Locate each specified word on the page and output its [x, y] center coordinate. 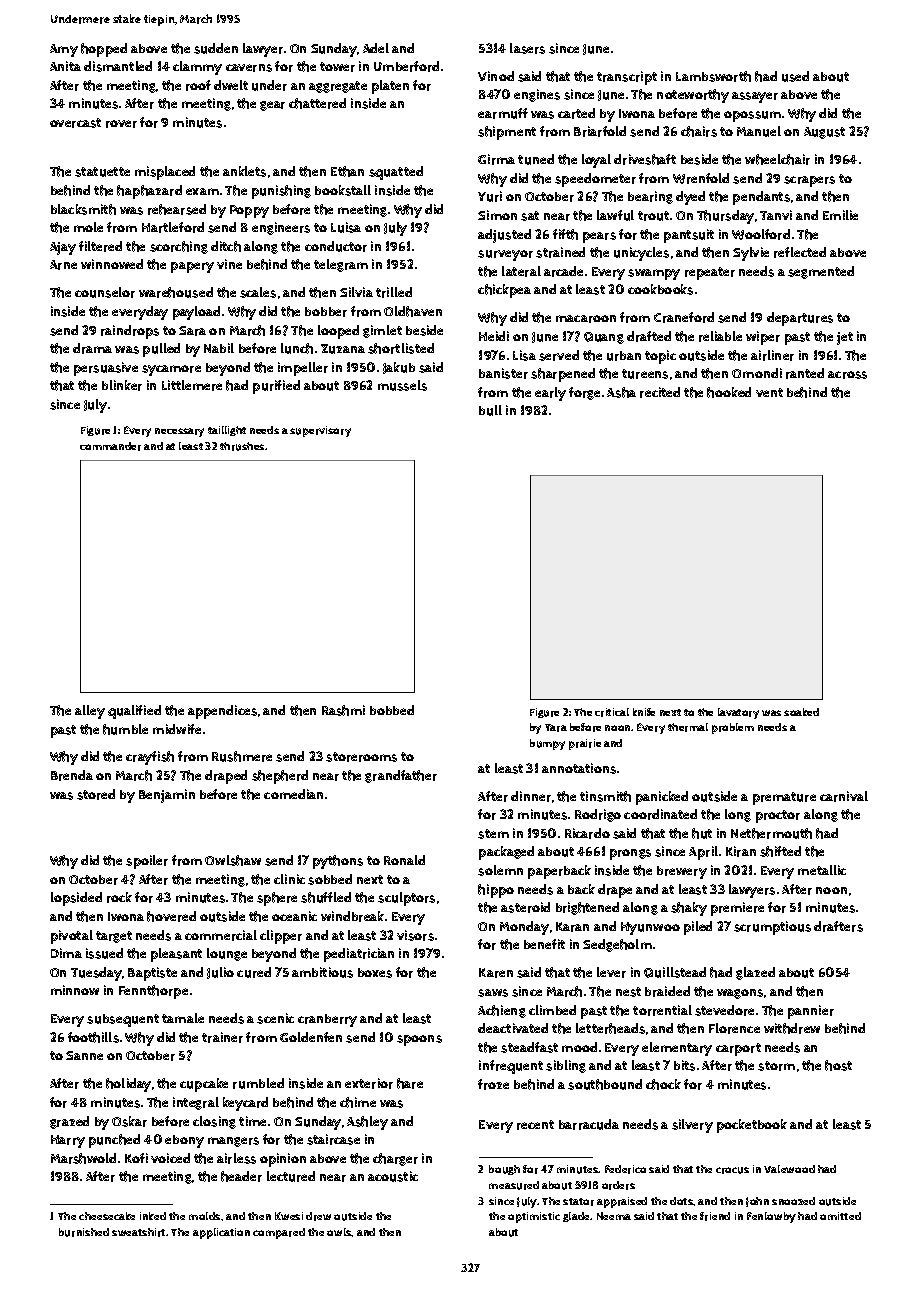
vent [769, 392]
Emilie [840, 215]
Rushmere [242, 756]
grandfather [401, 776]
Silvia [356, 292]
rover [121, 124]
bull [490, 410]
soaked [801, 712]
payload [196, 313]
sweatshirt [139, 1232]
